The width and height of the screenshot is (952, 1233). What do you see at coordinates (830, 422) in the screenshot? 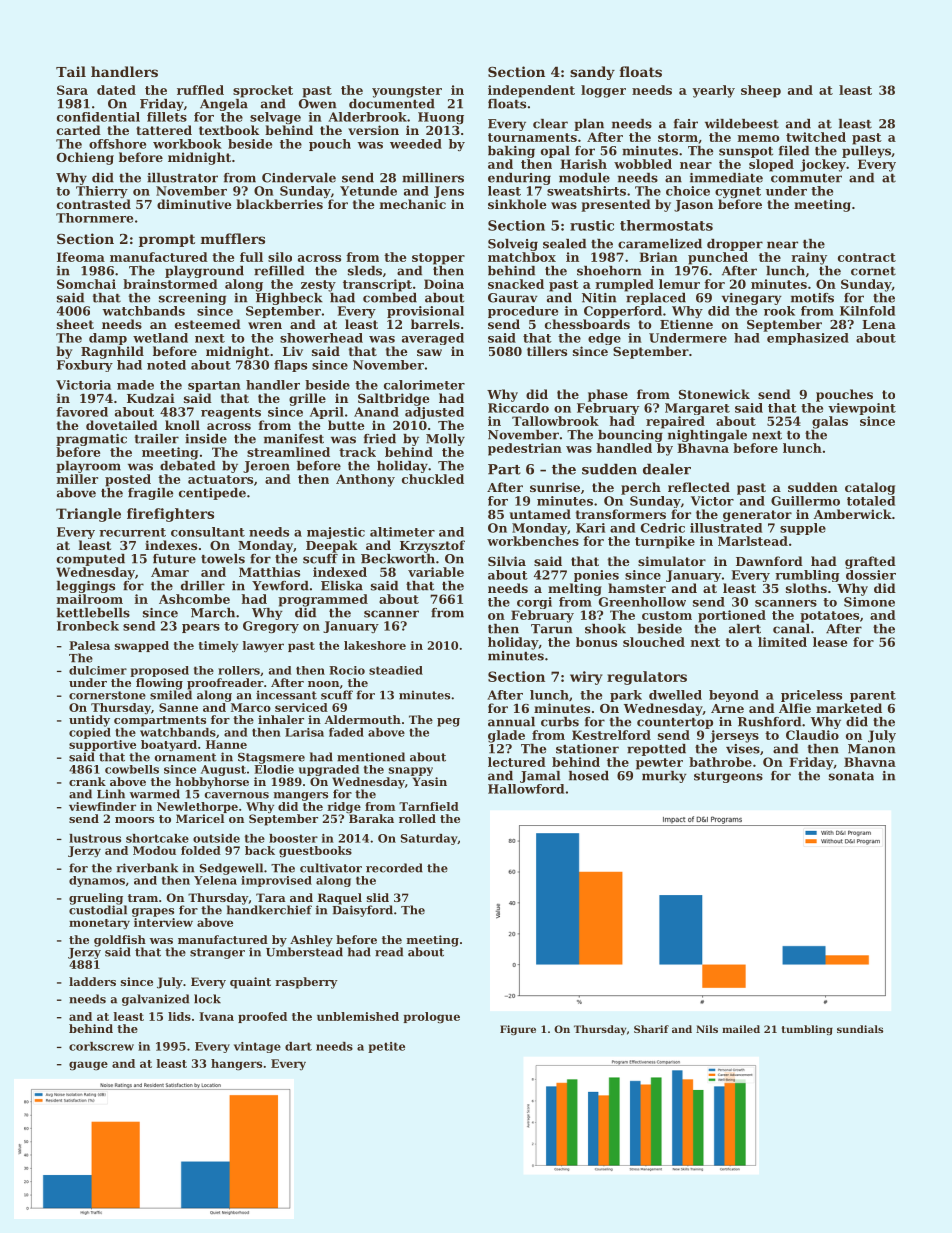
I see `galas` at bounding box center [830, 422].
